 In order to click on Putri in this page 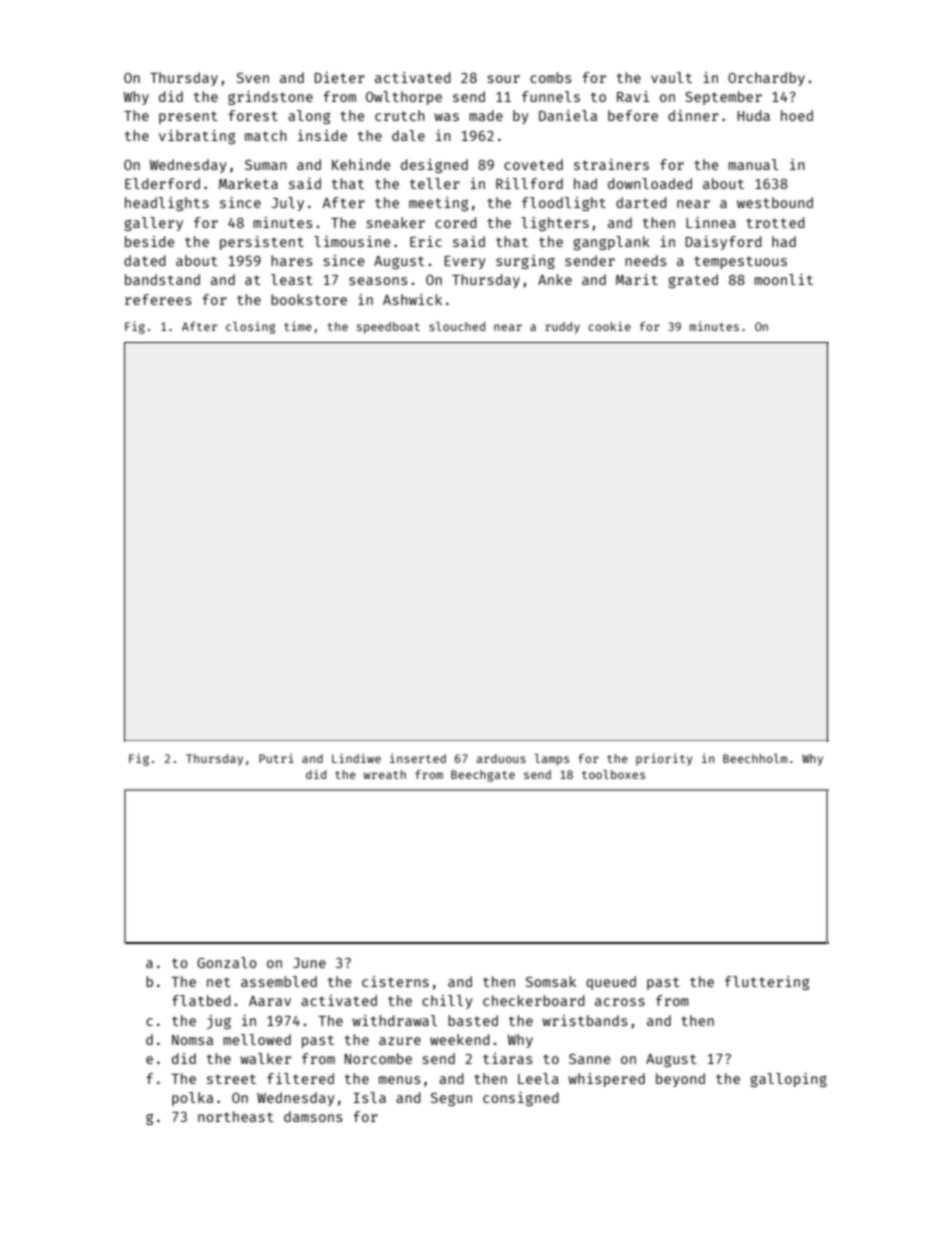, I will do `click(276, 758)`.
